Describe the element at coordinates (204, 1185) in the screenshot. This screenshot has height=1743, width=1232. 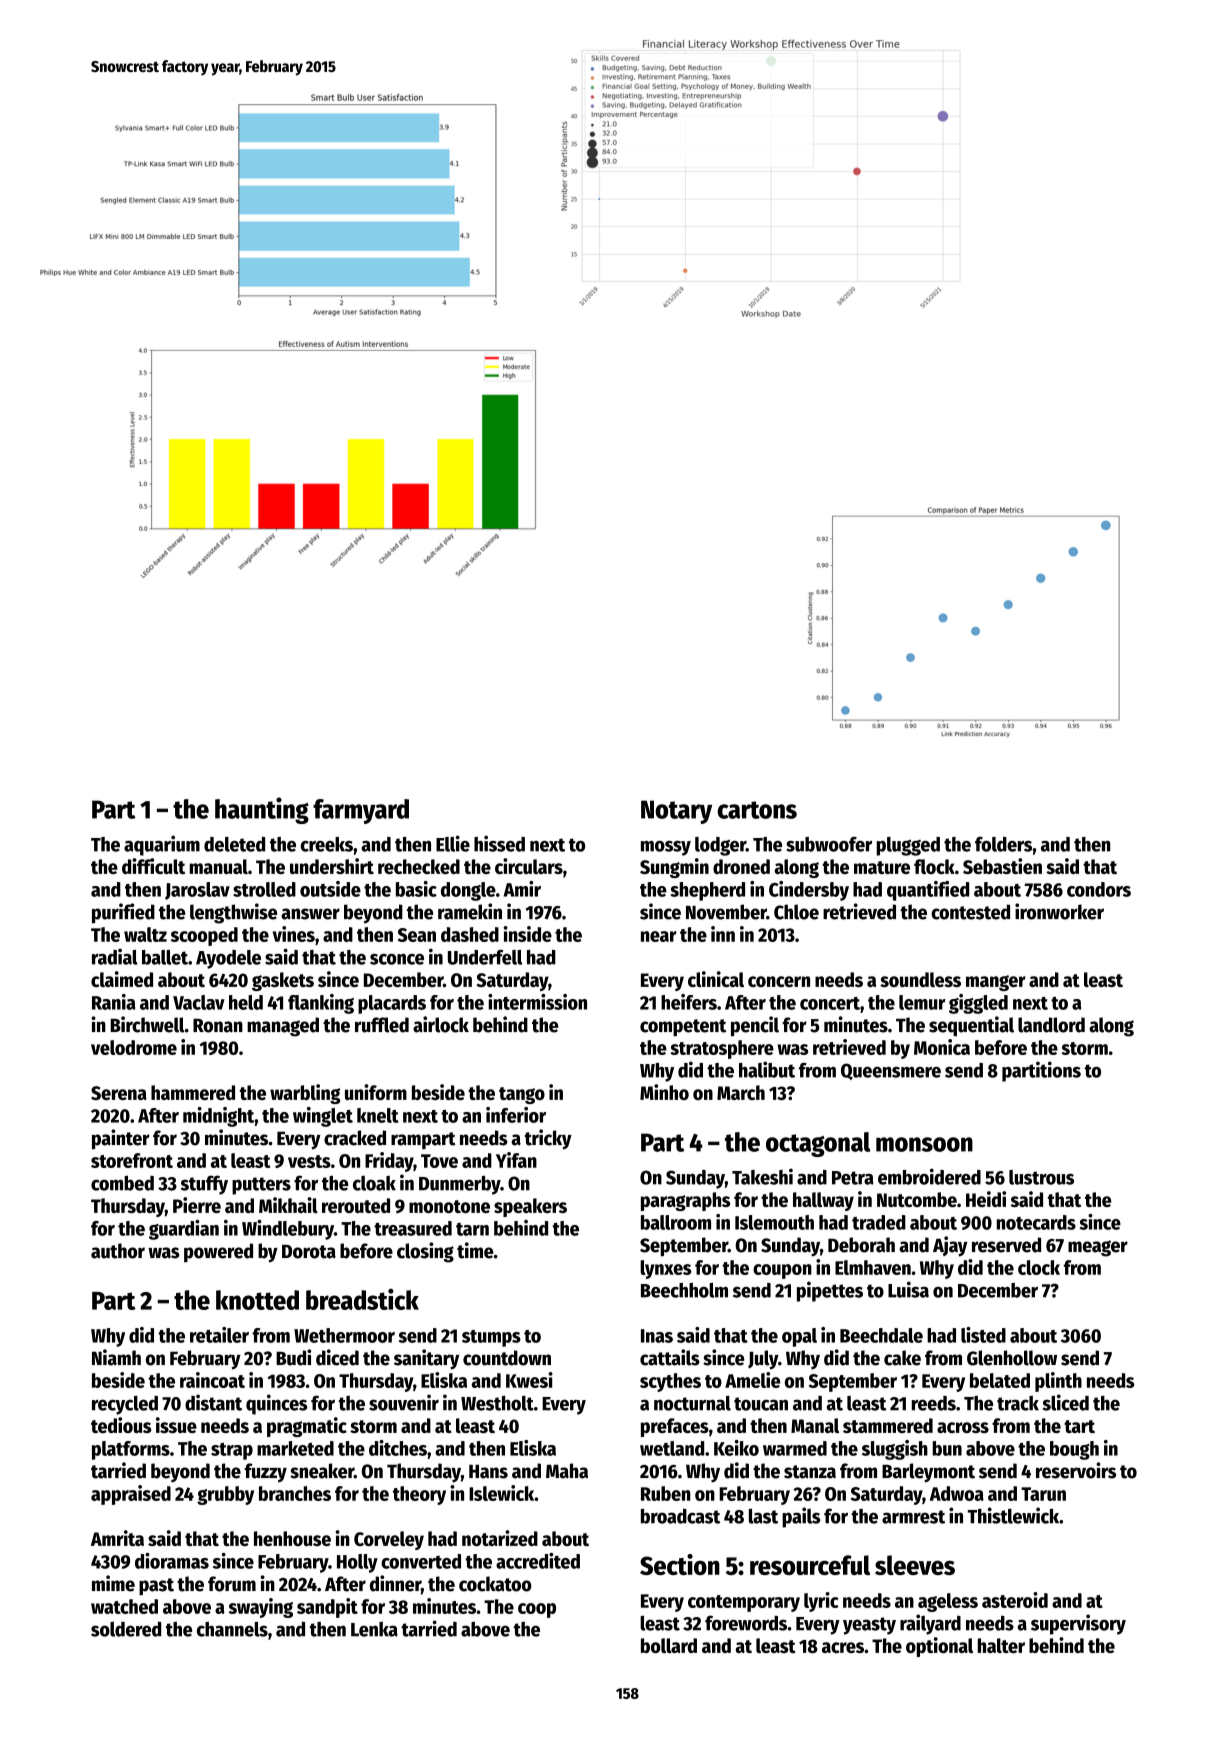
I see `stuffy` at that location.
